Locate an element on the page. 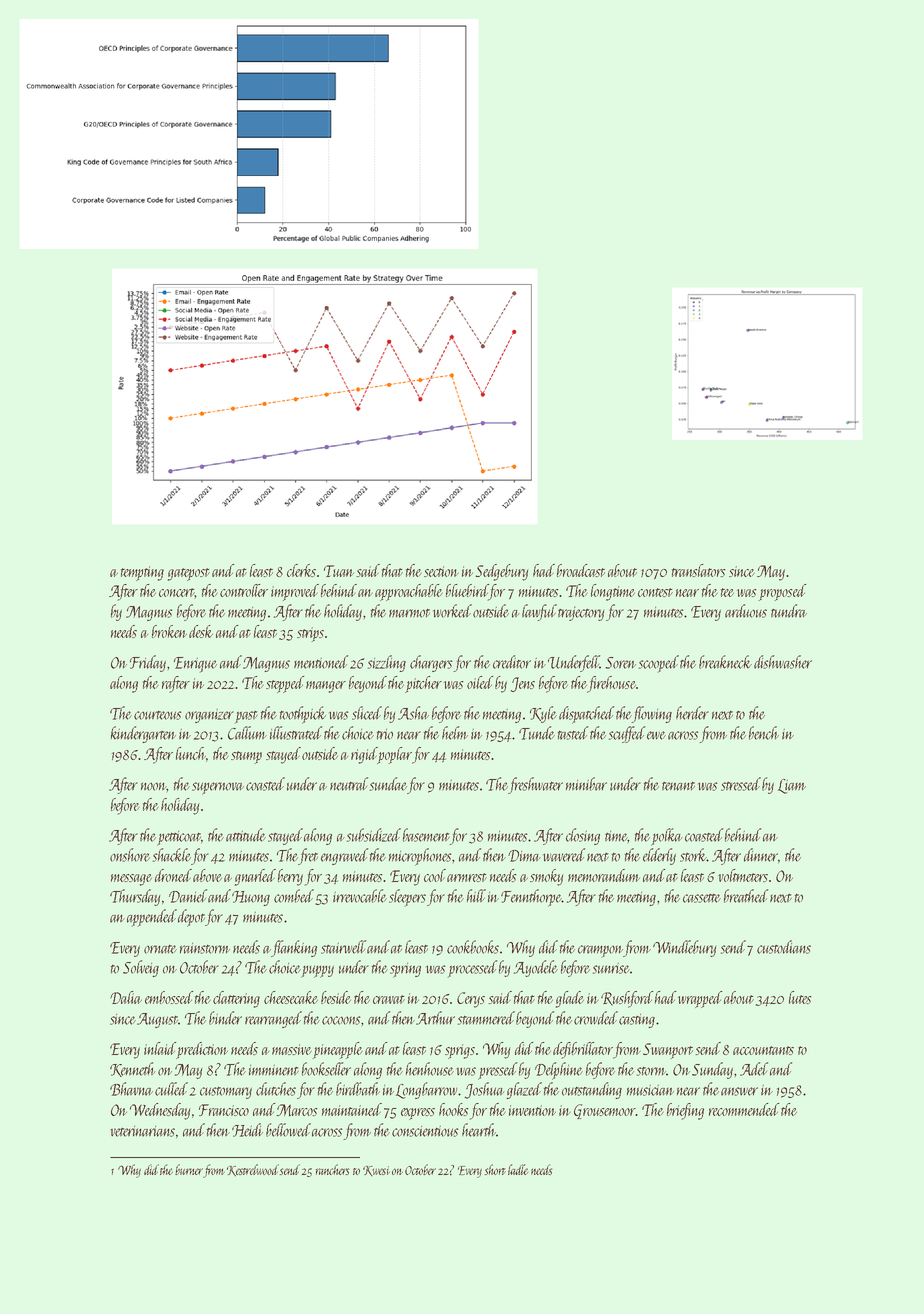  combed is located at coordinates (294, 896).
